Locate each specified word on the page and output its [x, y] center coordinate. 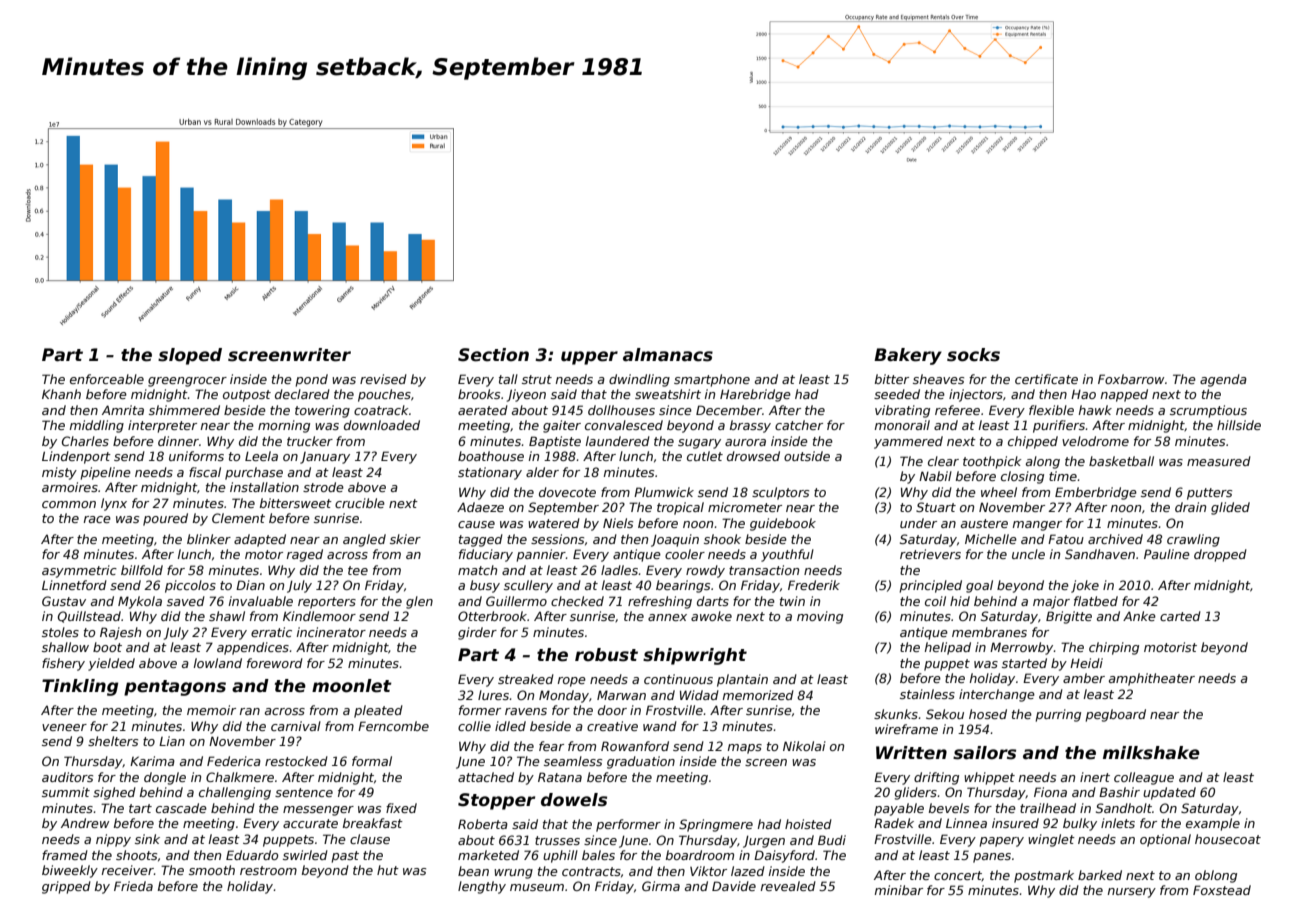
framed [65, 855]
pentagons [175, 688]
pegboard [1115, 715]
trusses [557, 840]
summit [66, 792]
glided [1230, 508]
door [612, 710]
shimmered [184, 410]
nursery [1132, 893]
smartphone [712, 380]
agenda [1223, 380]
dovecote [567, 492]
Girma [661, 886]
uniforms [196, 456]
